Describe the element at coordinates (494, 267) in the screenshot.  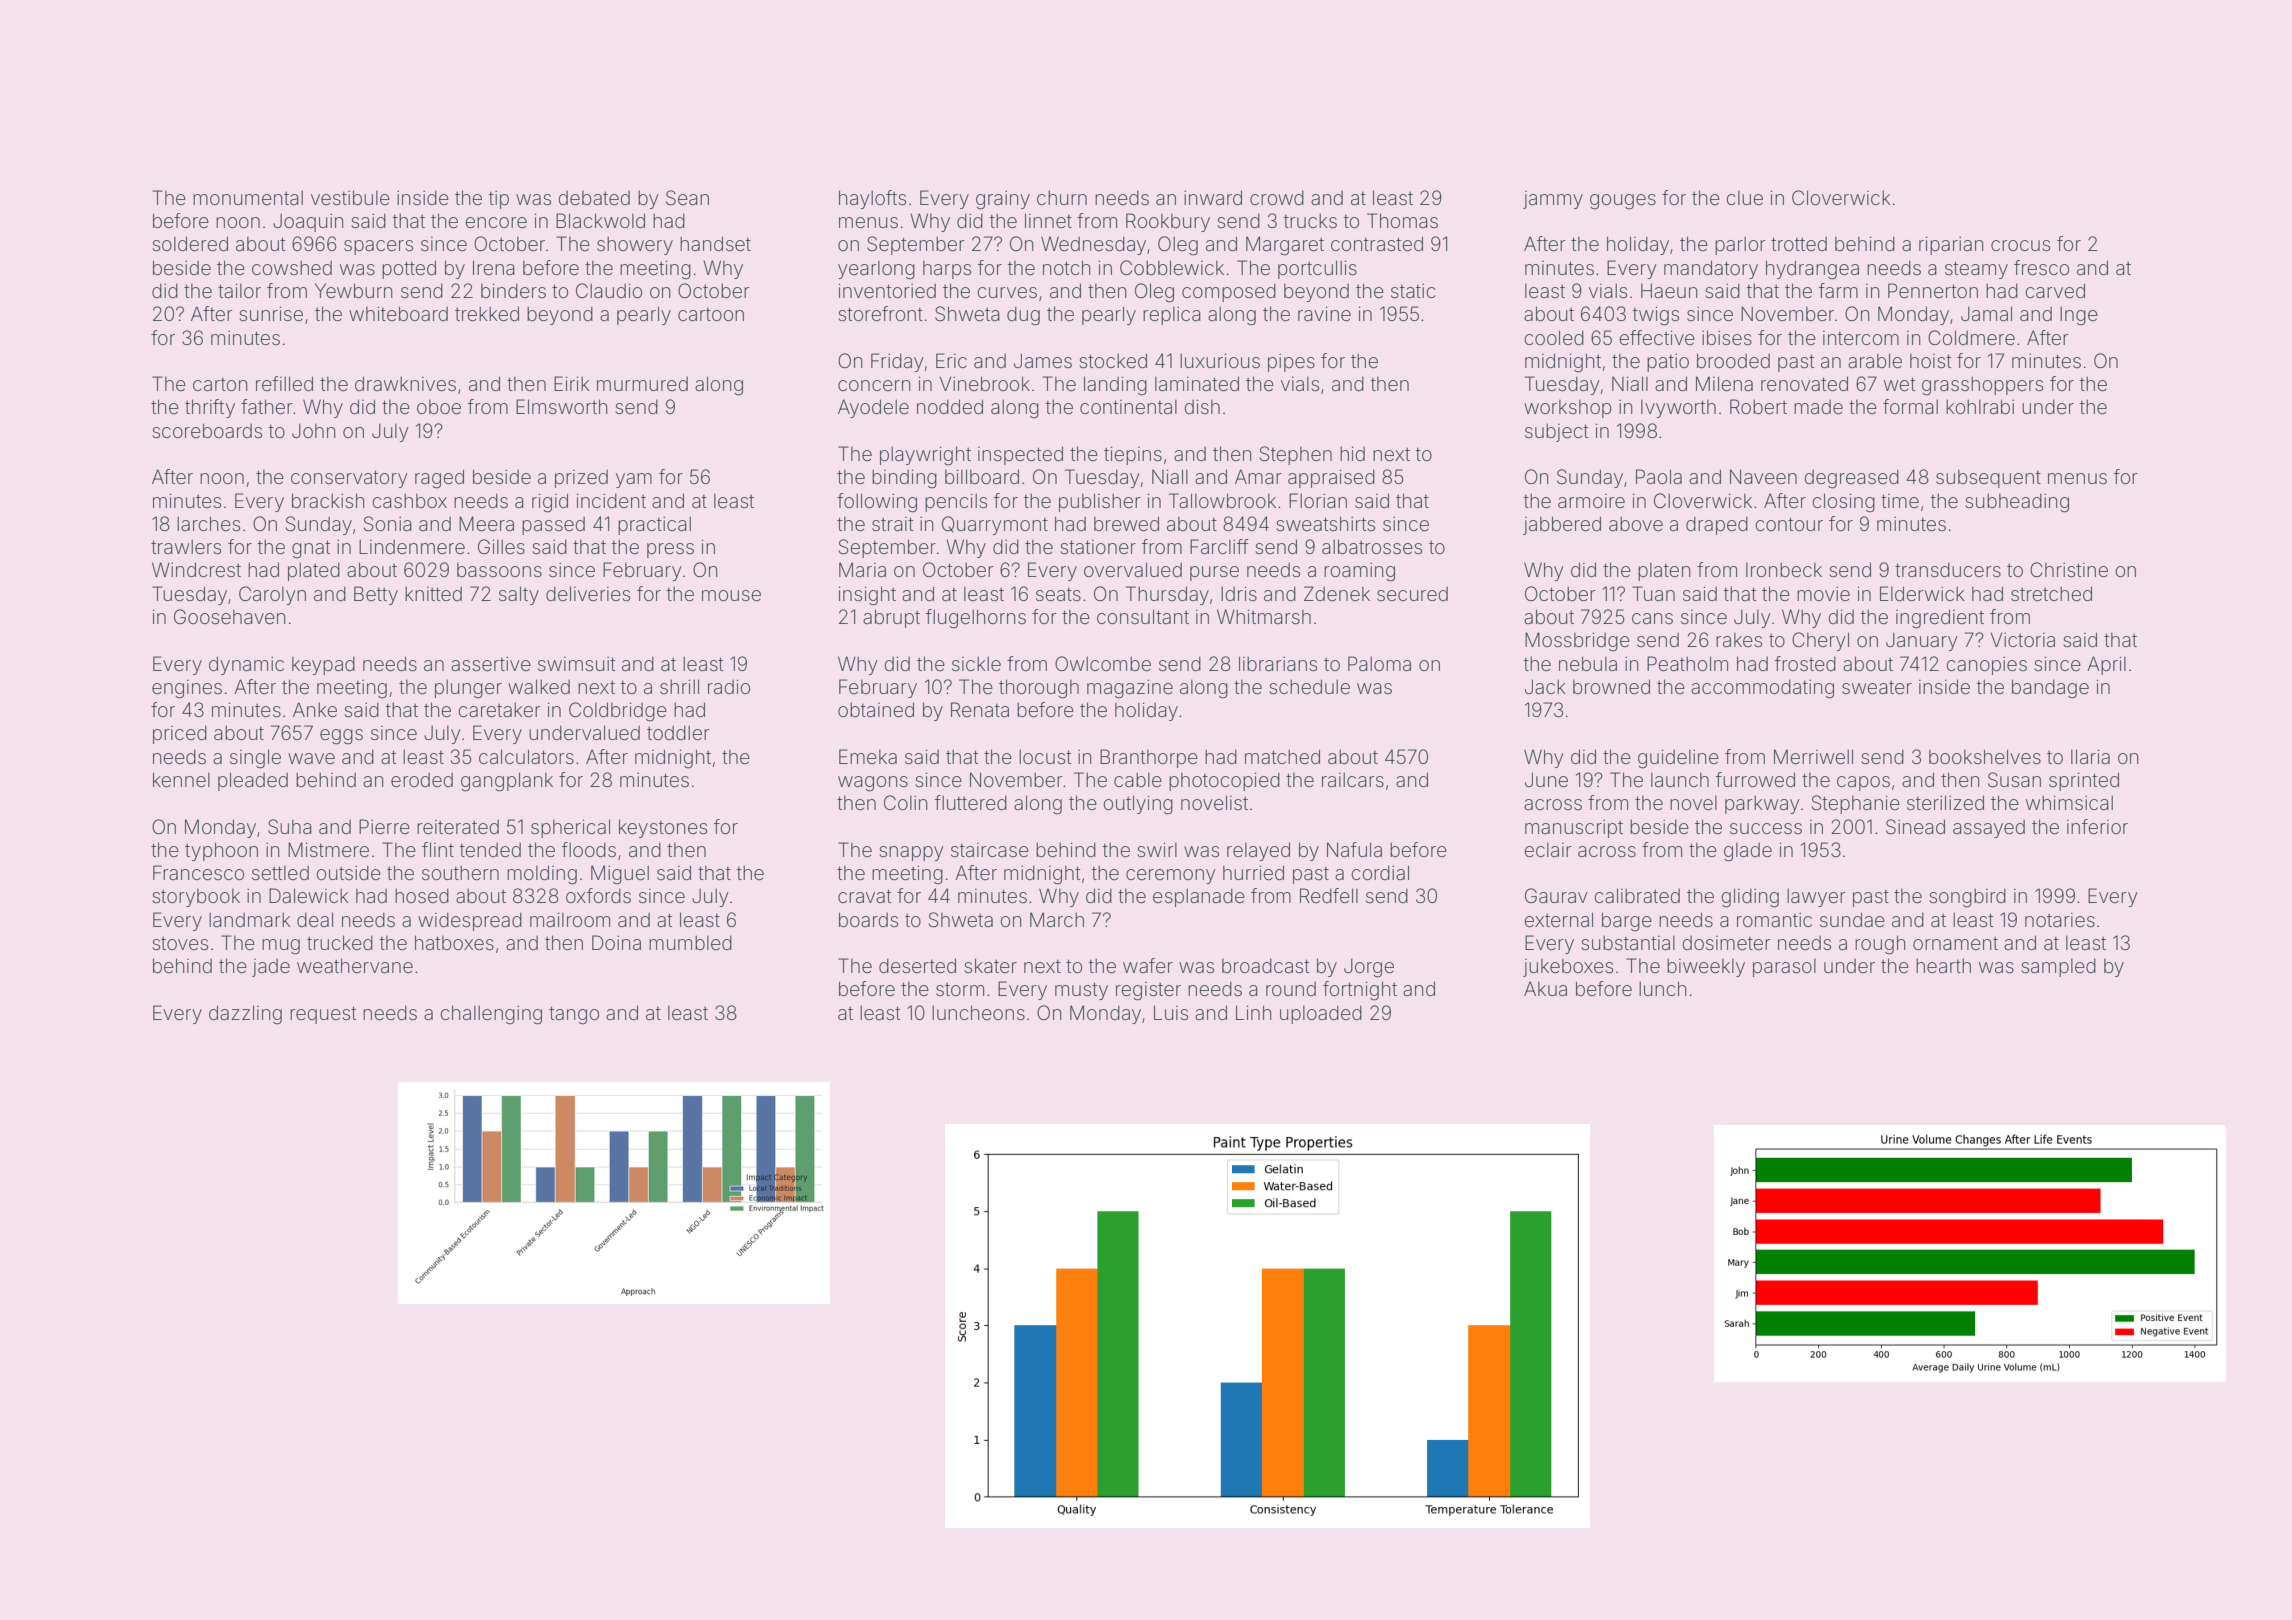
I see `Irena` at that location.
